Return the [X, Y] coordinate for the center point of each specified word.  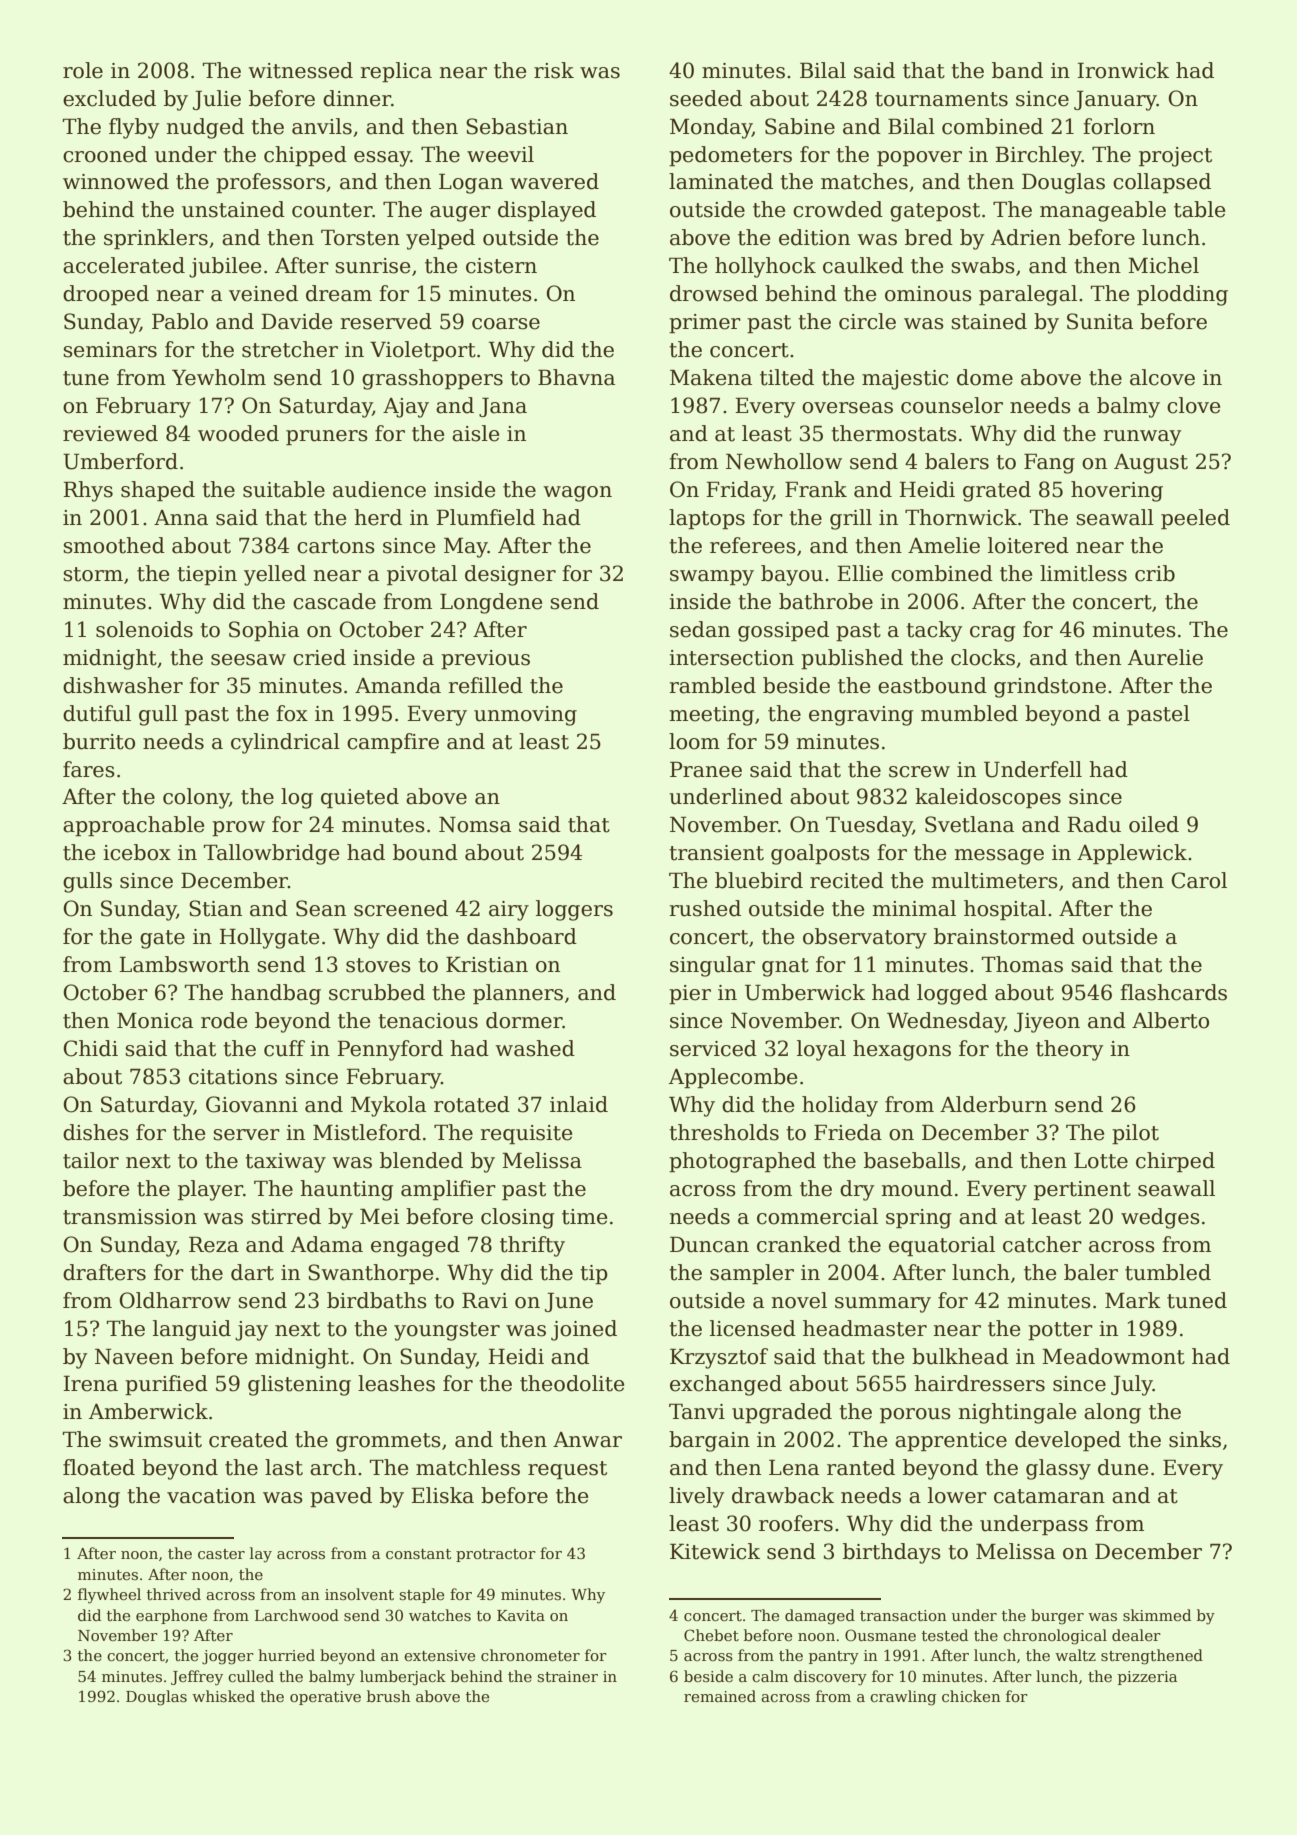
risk [554, 70]
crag [993, 634]
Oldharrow [175, 1300]
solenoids [144, 629]
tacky [934, 631]
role [83, 70]
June [569, 1302]
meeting [711, 716]
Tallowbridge [271, 854]
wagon [577, 494]
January [1115, 101]
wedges [1160, 1218]
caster [221, 1554]
